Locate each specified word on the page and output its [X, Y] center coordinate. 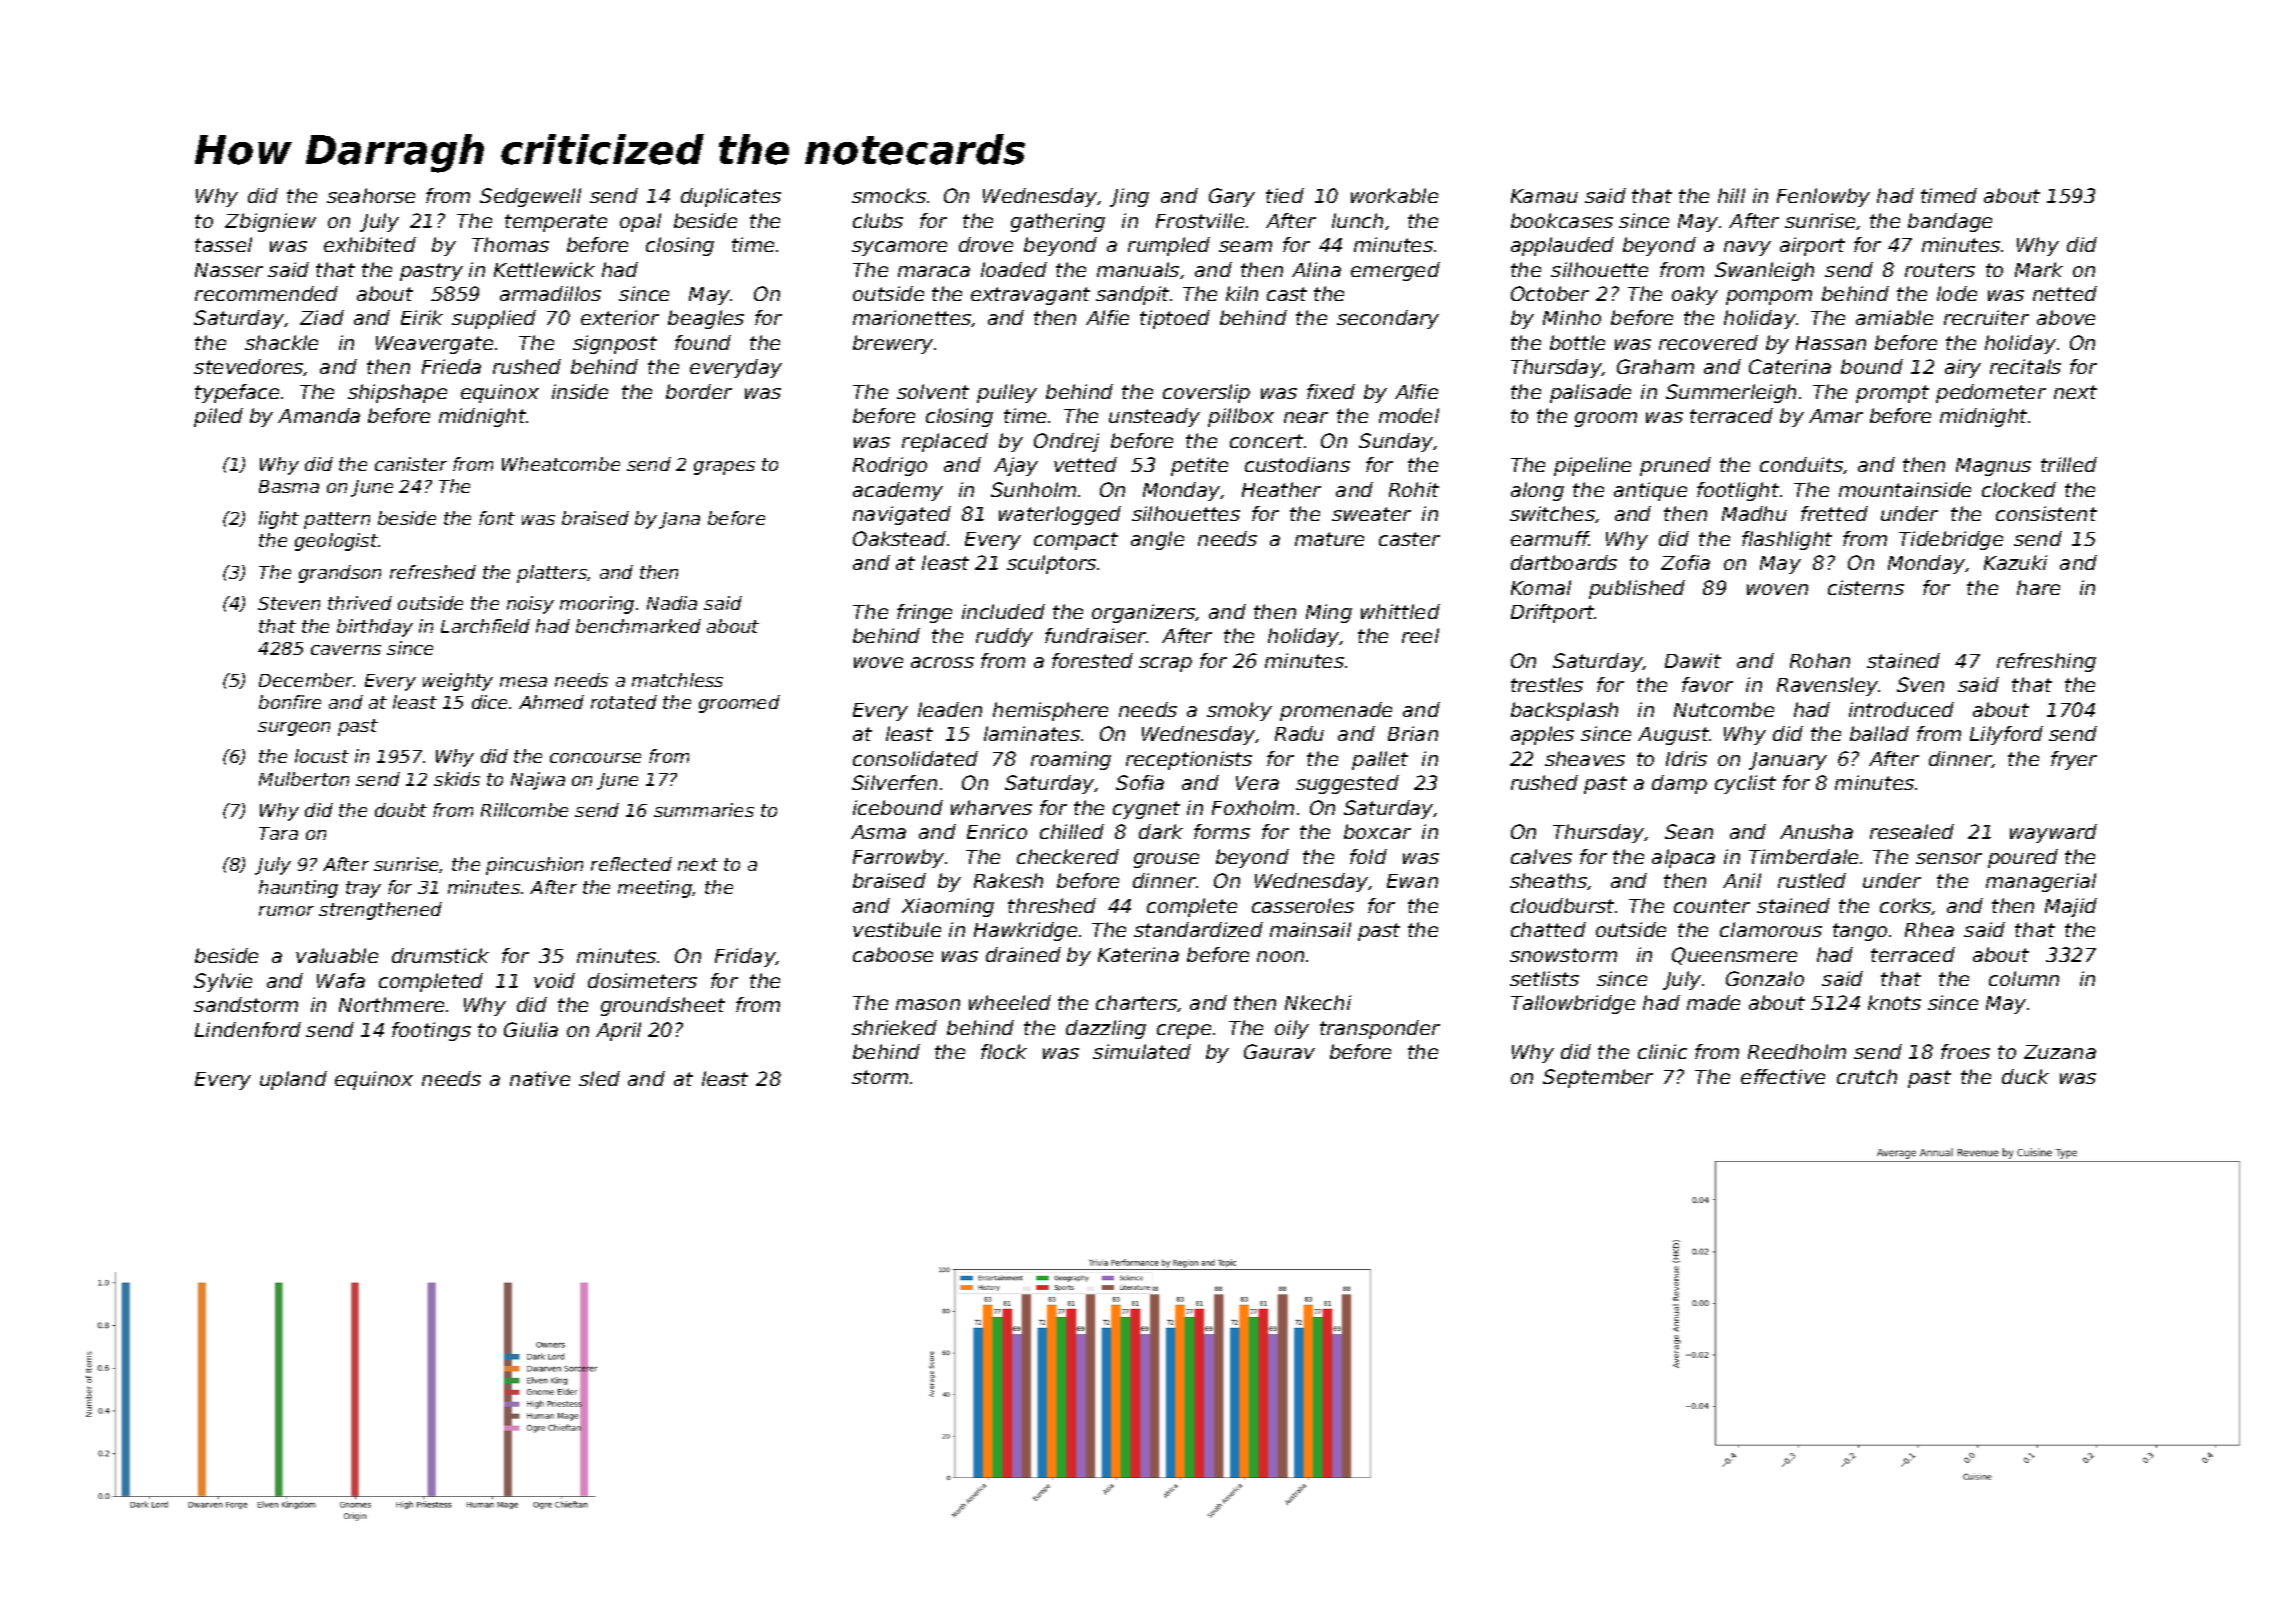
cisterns [1866, 587]
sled [599, 1078]
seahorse [371, 195]
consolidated [915, 758]
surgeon [294, 729]
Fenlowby [1823, 197]
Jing [1129, 197]
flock [1004, 1051]
